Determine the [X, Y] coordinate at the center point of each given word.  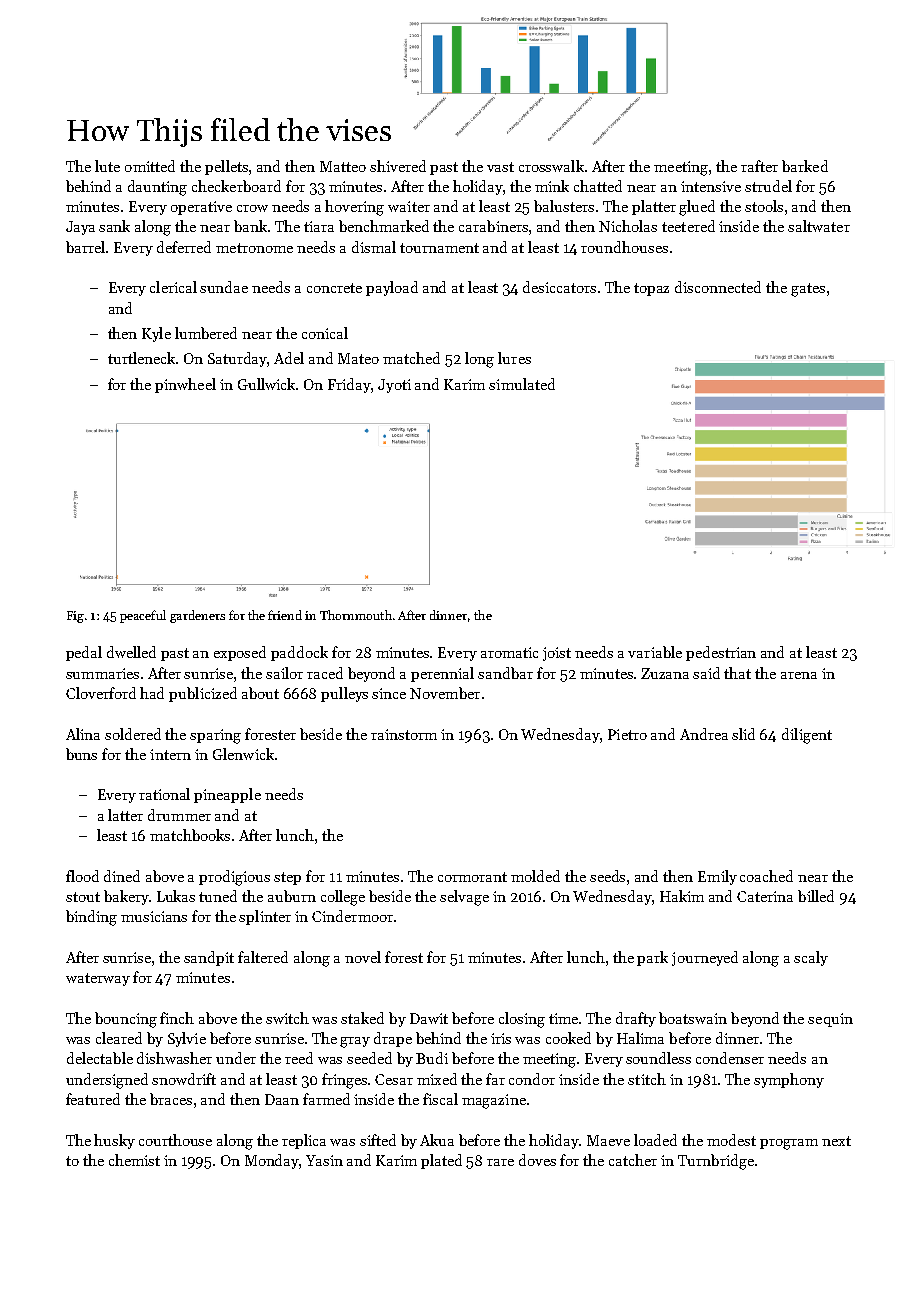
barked [805, 166]
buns [81, 754]
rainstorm [404, 734]
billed [816, 896]
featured [93, 1099]
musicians [154, 916]
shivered [398, 166]
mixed [437, 1079]
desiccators [559, 287]
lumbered [206, 333]
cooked [568, 1038]
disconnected [718, 287]
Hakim [682, 896]
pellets [226, 167]
